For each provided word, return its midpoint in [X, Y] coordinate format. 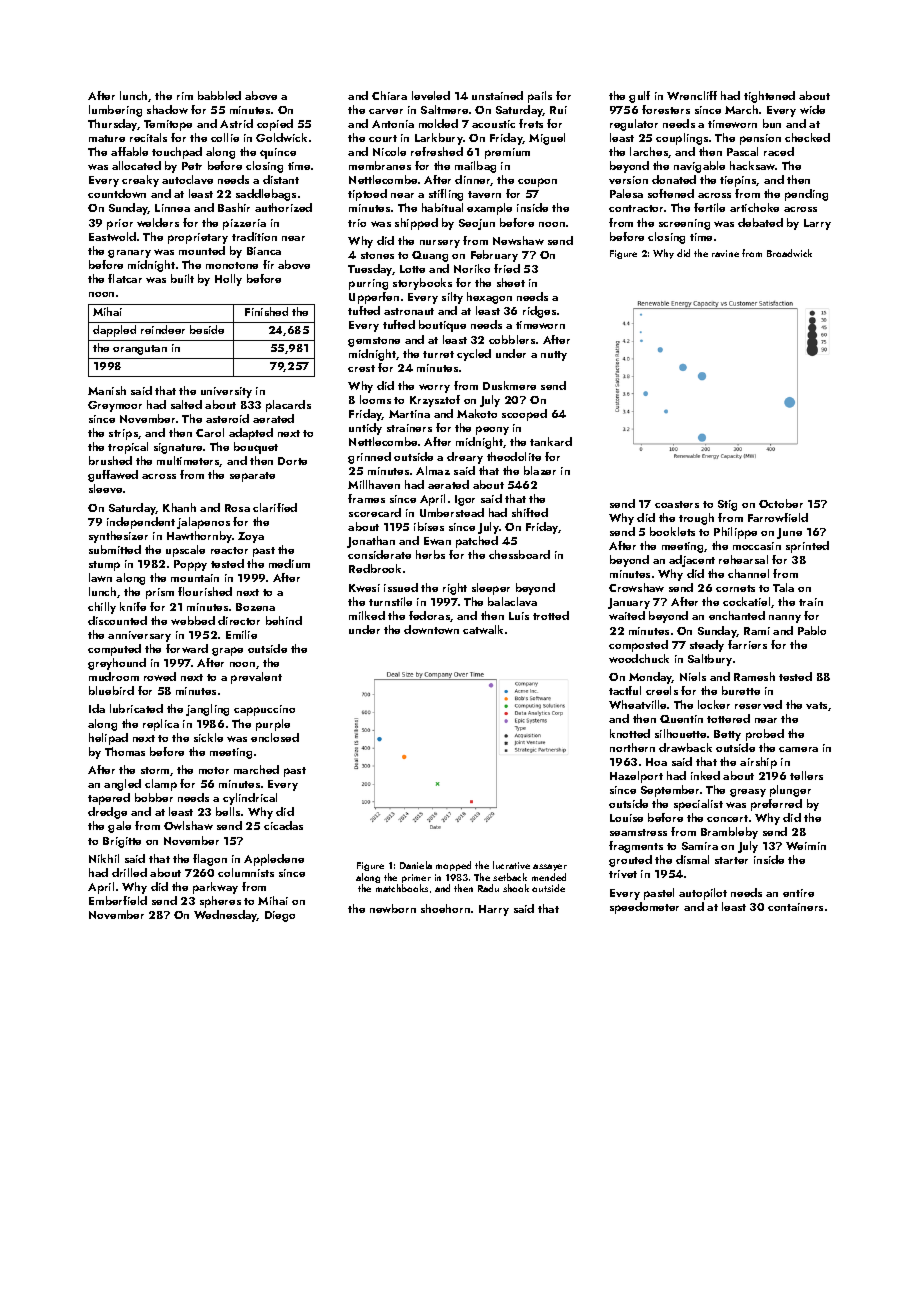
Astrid [236, 123]
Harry [494, 910]
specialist [698, 805]
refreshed [437, 151]
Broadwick [789, 253]
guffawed [113, 476]
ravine [725, 253]
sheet [511, 282]
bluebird [111, 690]
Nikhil [104, 858]
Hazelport [636, 777]
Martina [409, 414]
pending [806, 195]
